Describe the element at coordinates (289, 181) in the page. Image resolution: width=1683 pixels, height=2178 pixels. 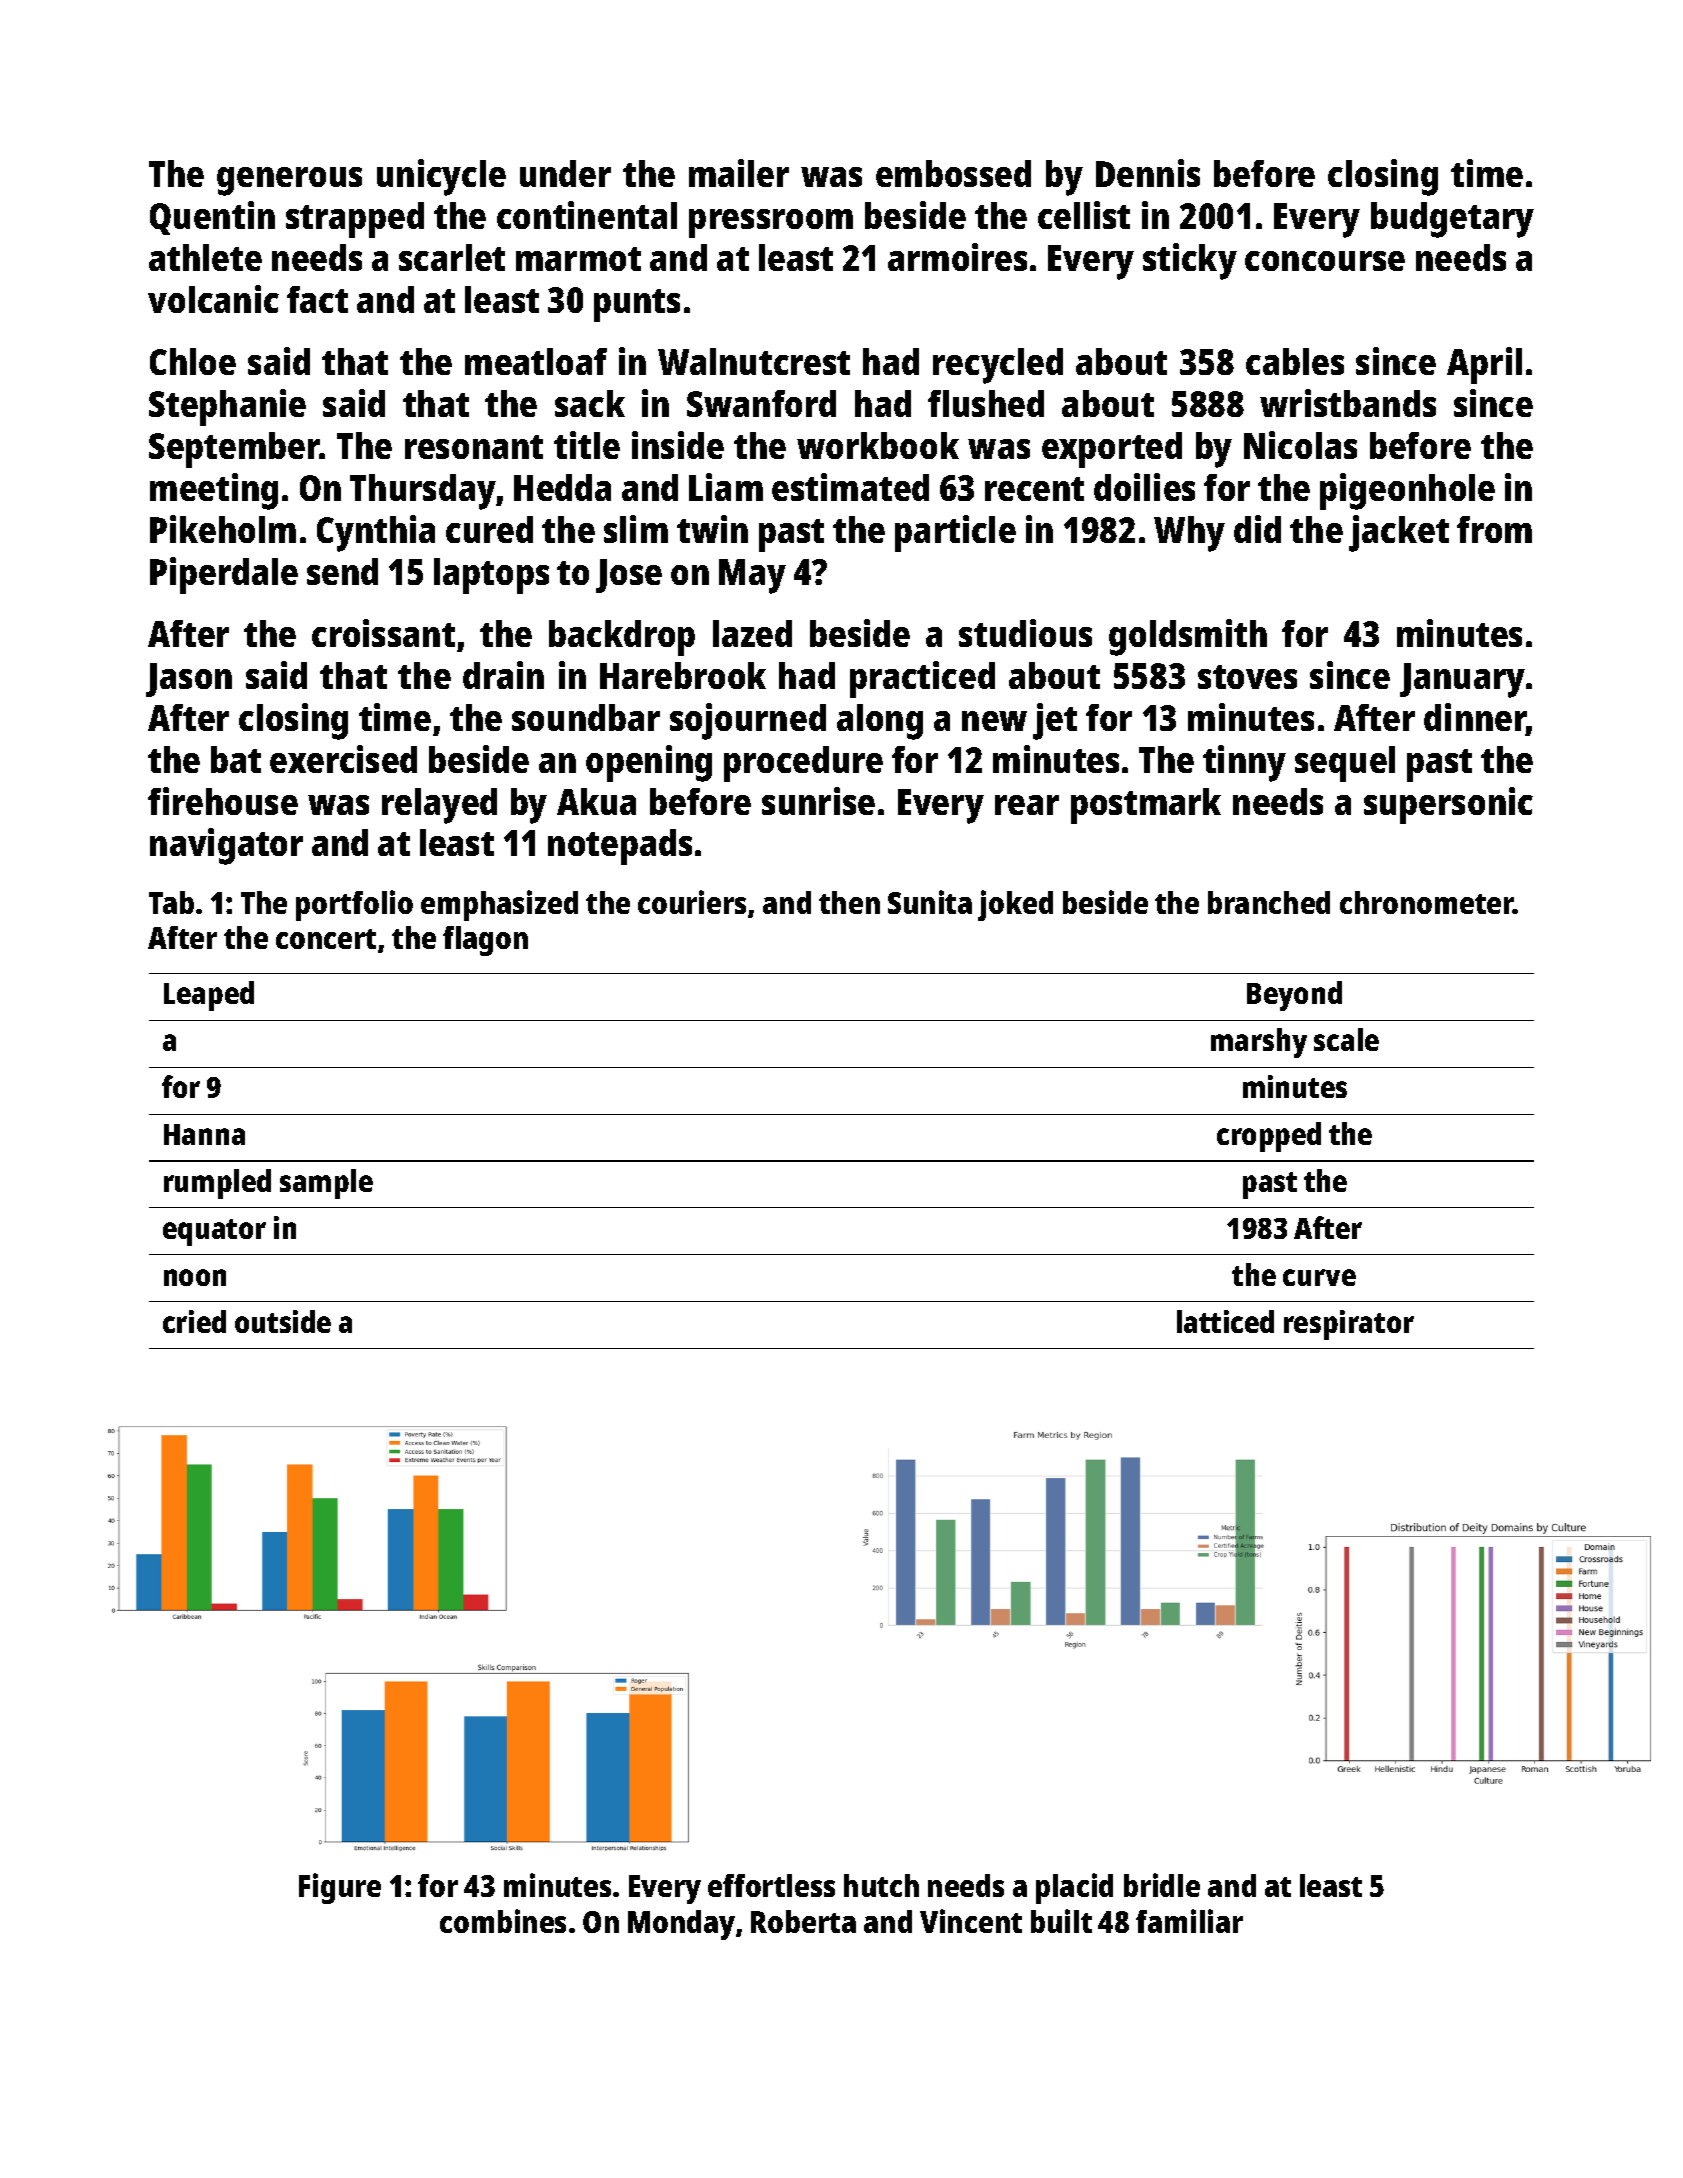
I see `generous` at that location.
